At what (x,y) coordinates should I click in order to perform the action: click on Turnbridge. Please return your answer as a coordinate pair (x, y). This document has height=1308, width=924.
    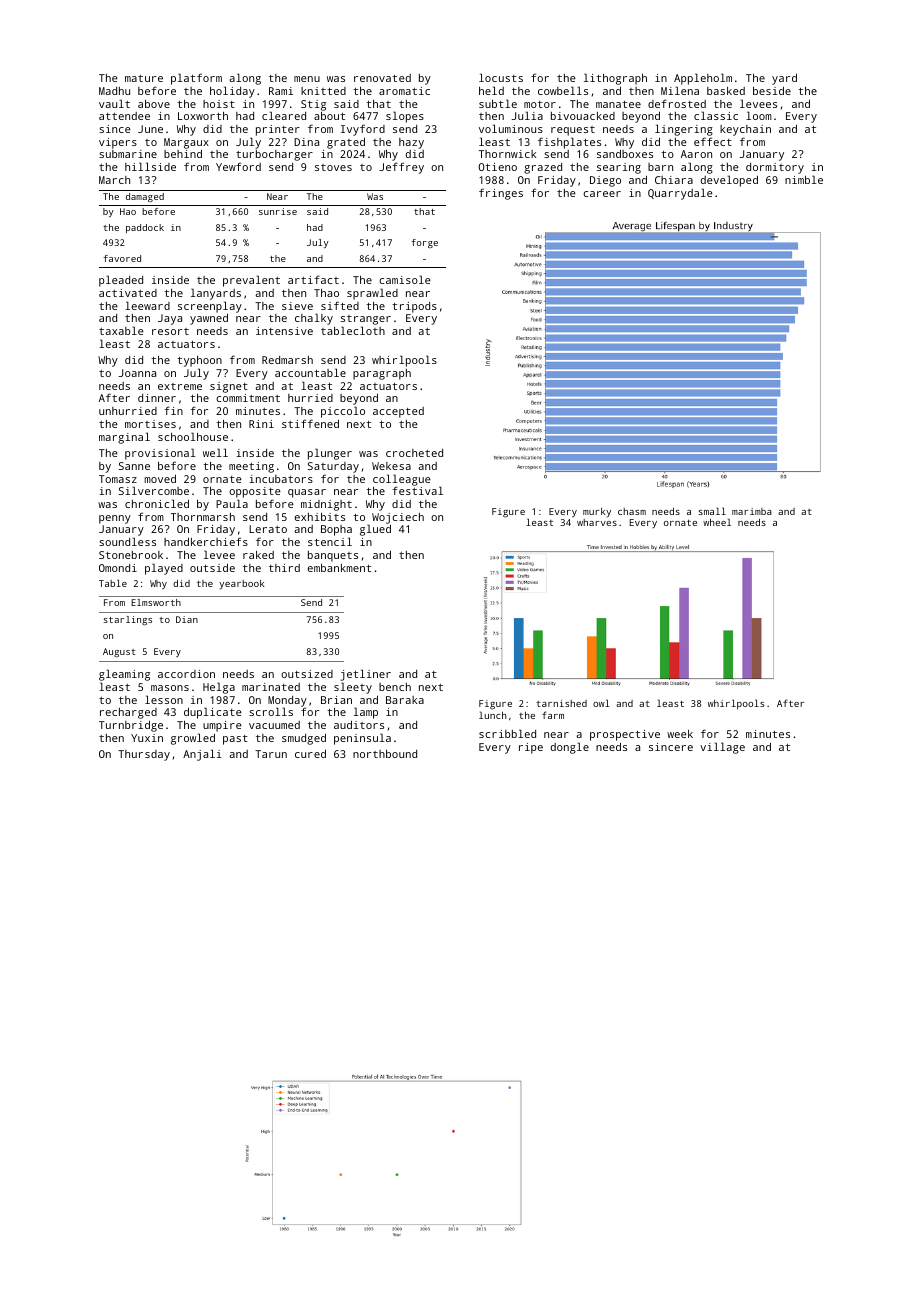
    Looking at the image, I should click on (131, 726).
